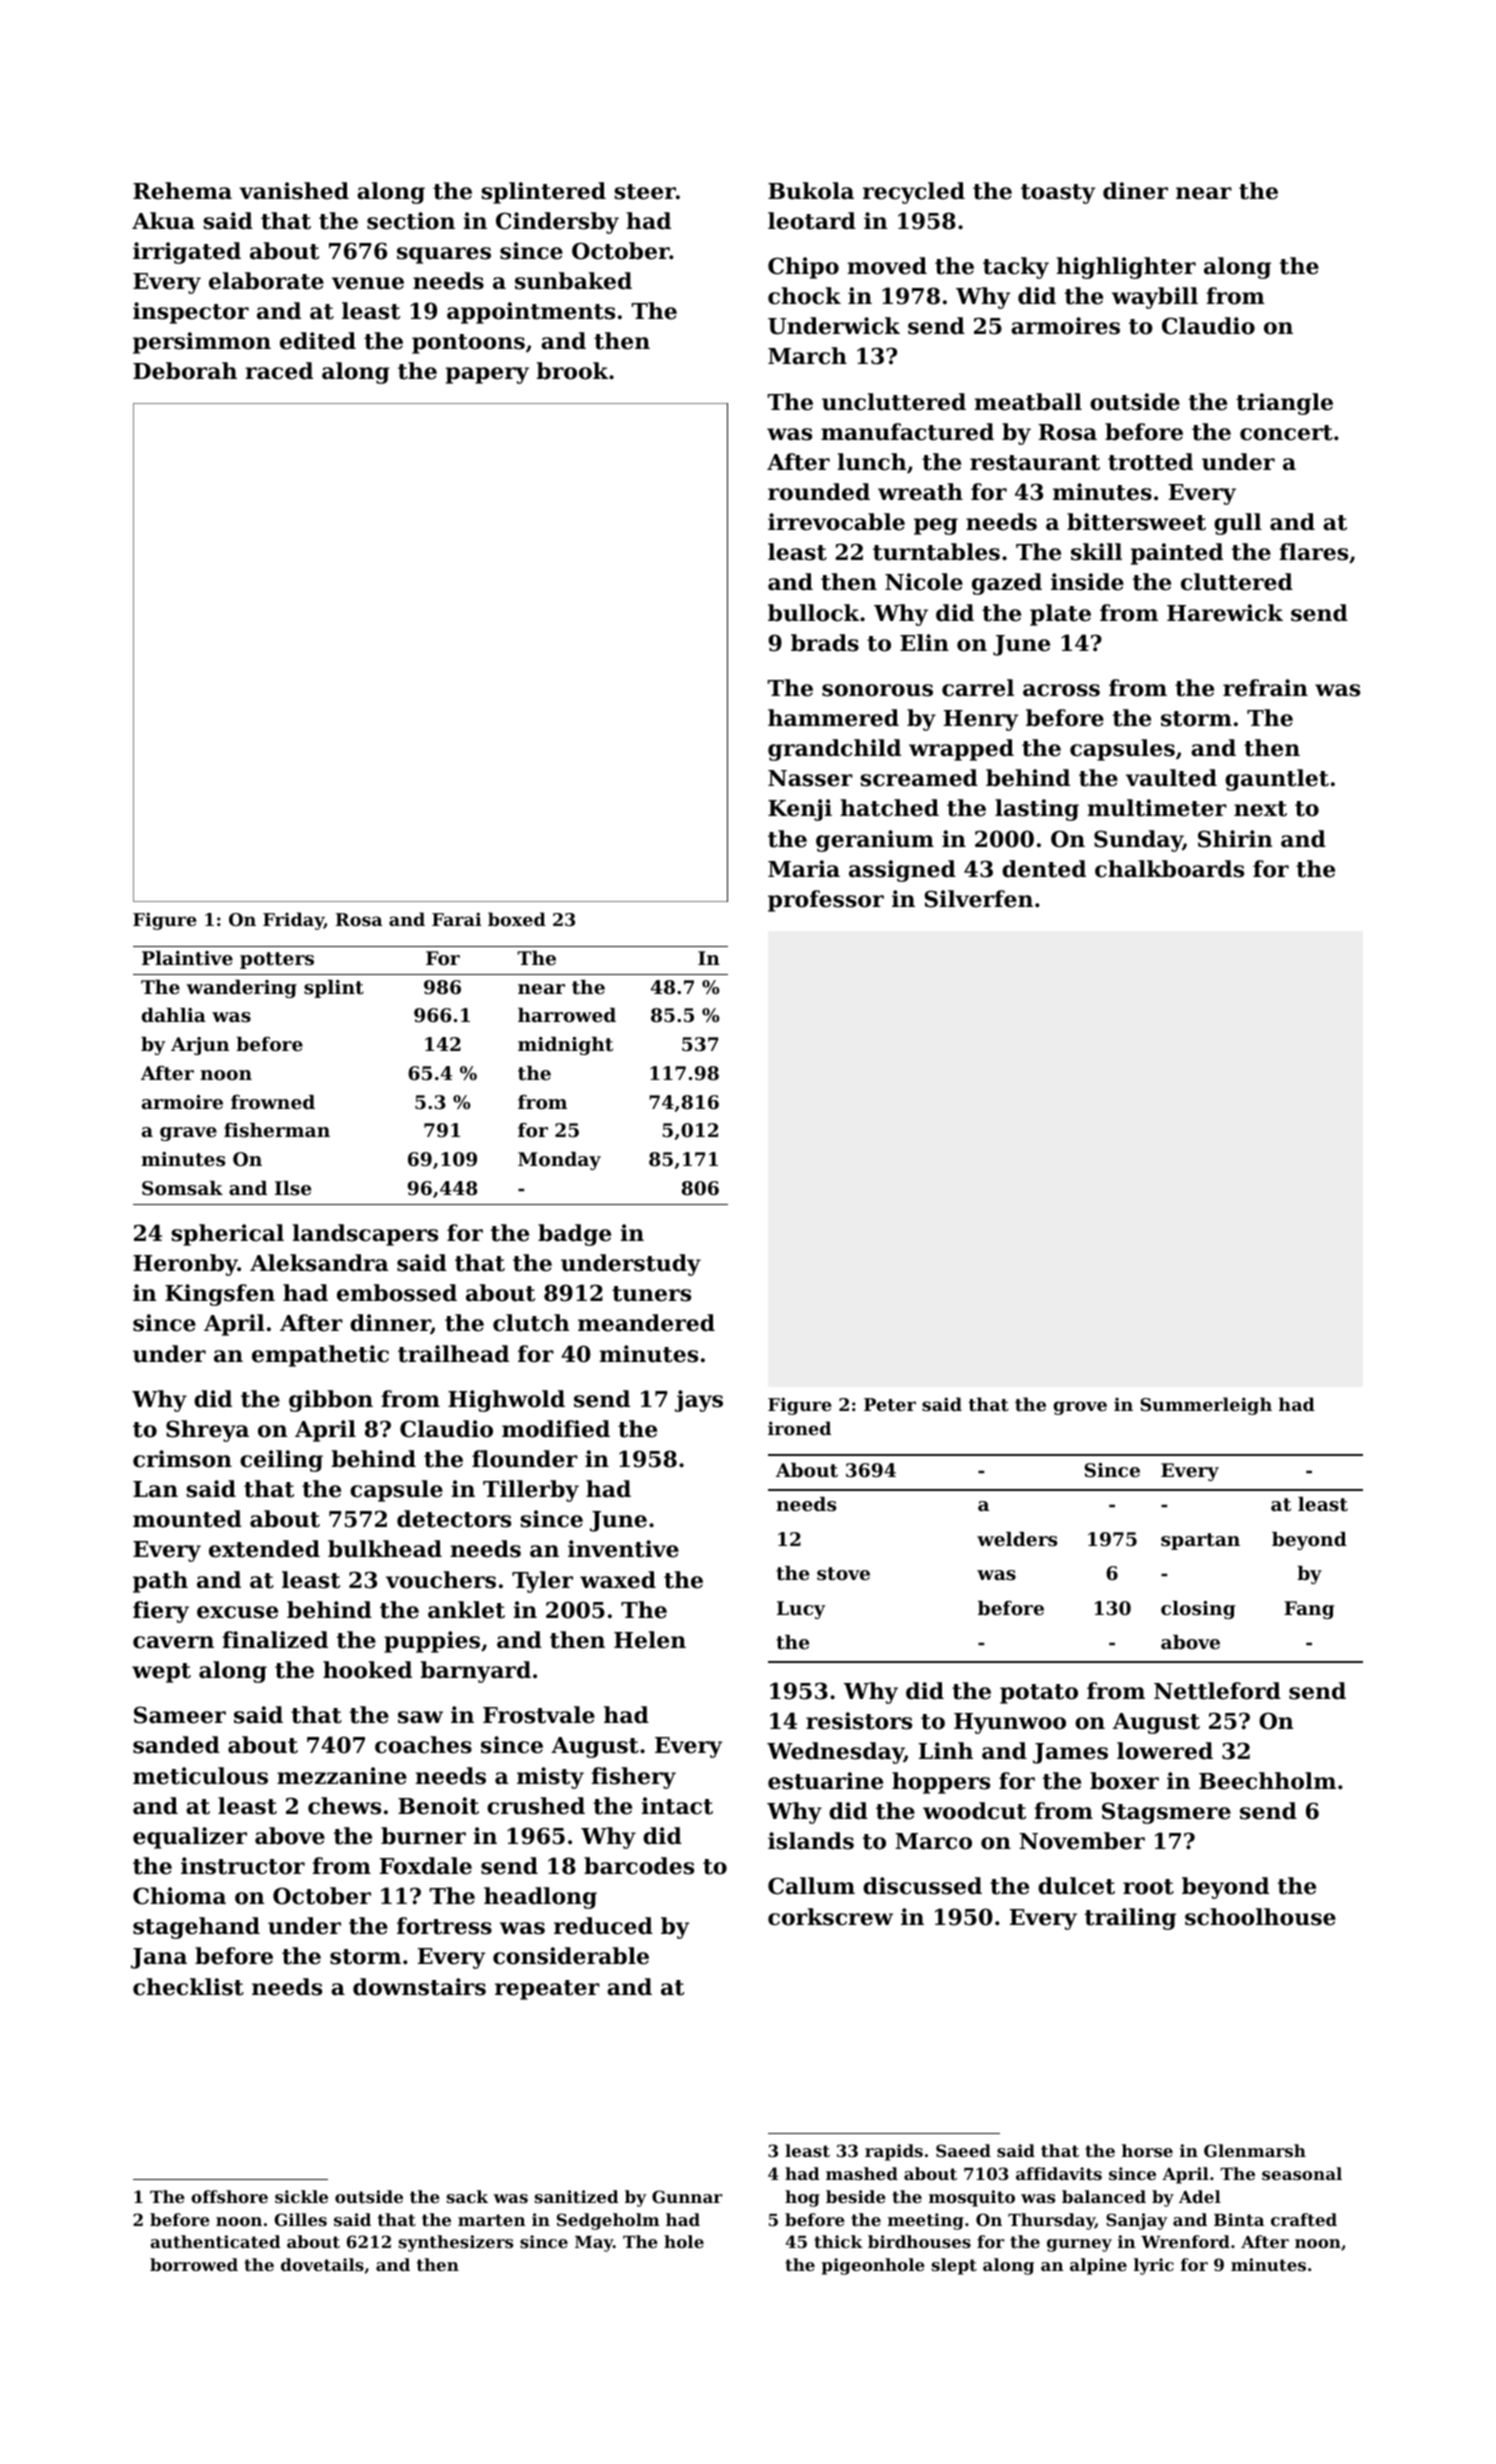 The width and height of the screenshot is (1496, 2464). What do you see at coordinates (229, 2196) in the screenshot?
I see `offshore` at bounding box center [229, 2196].
